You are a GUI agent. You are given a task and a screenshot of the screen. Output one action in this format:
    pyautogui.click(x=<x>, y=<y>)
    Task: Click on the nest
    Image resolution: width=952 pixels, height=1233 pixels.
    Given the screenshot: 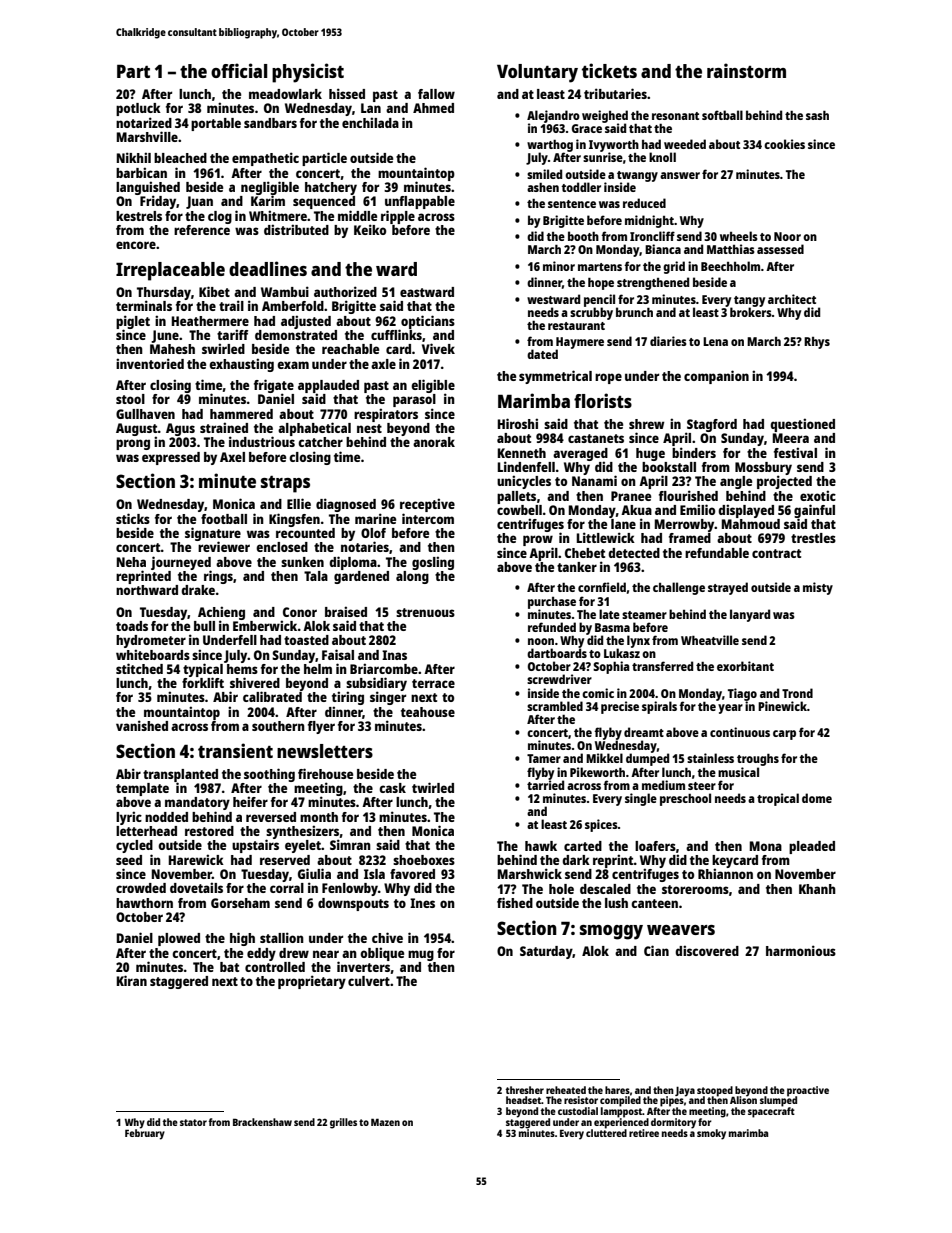 What is the action you would take?
    pyautogui.click(x=369, y=428)
